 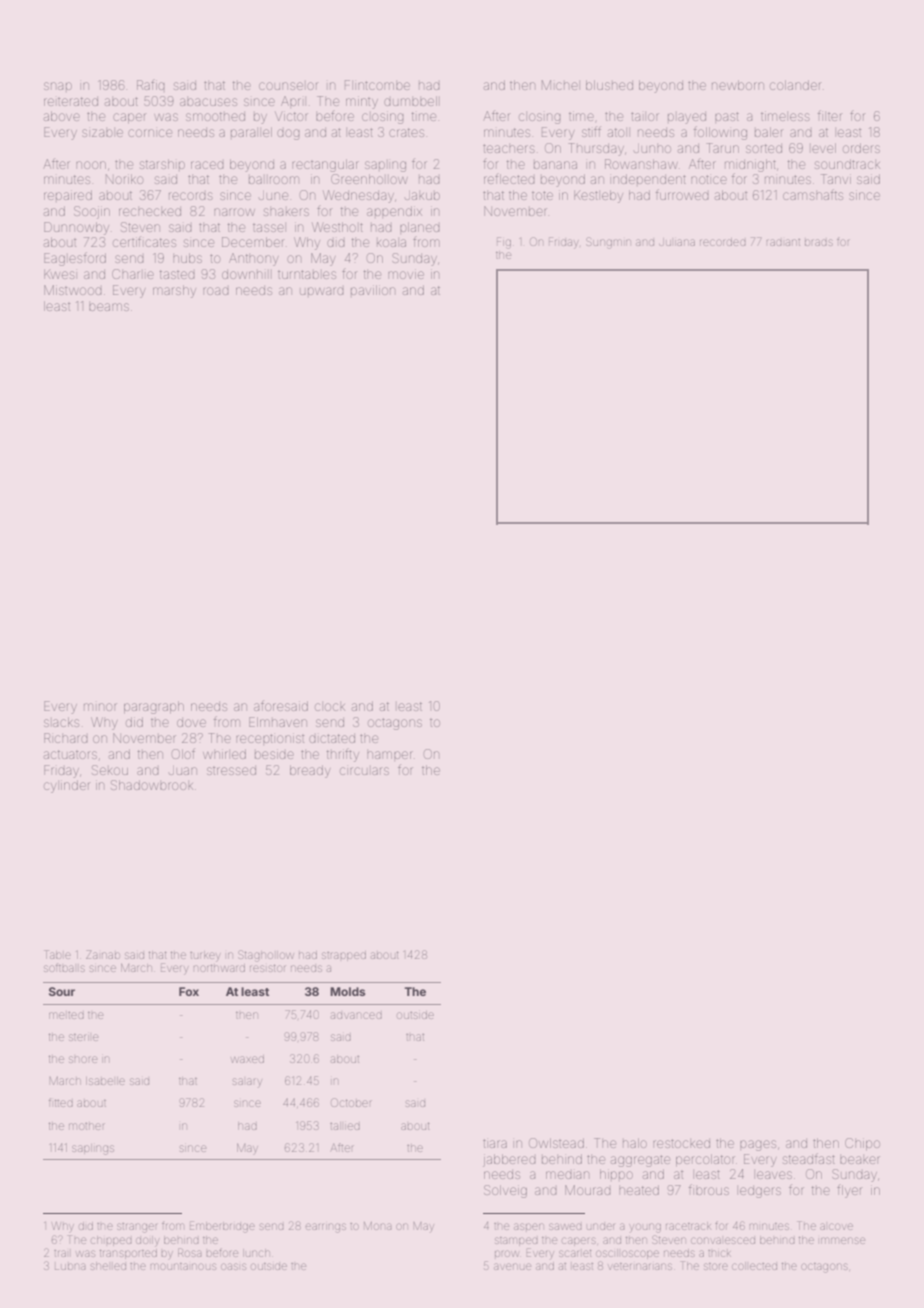 What do you see at coordinates (100, 707) in the screenshot?
I see `minor` at bounding box center [100, 707].
